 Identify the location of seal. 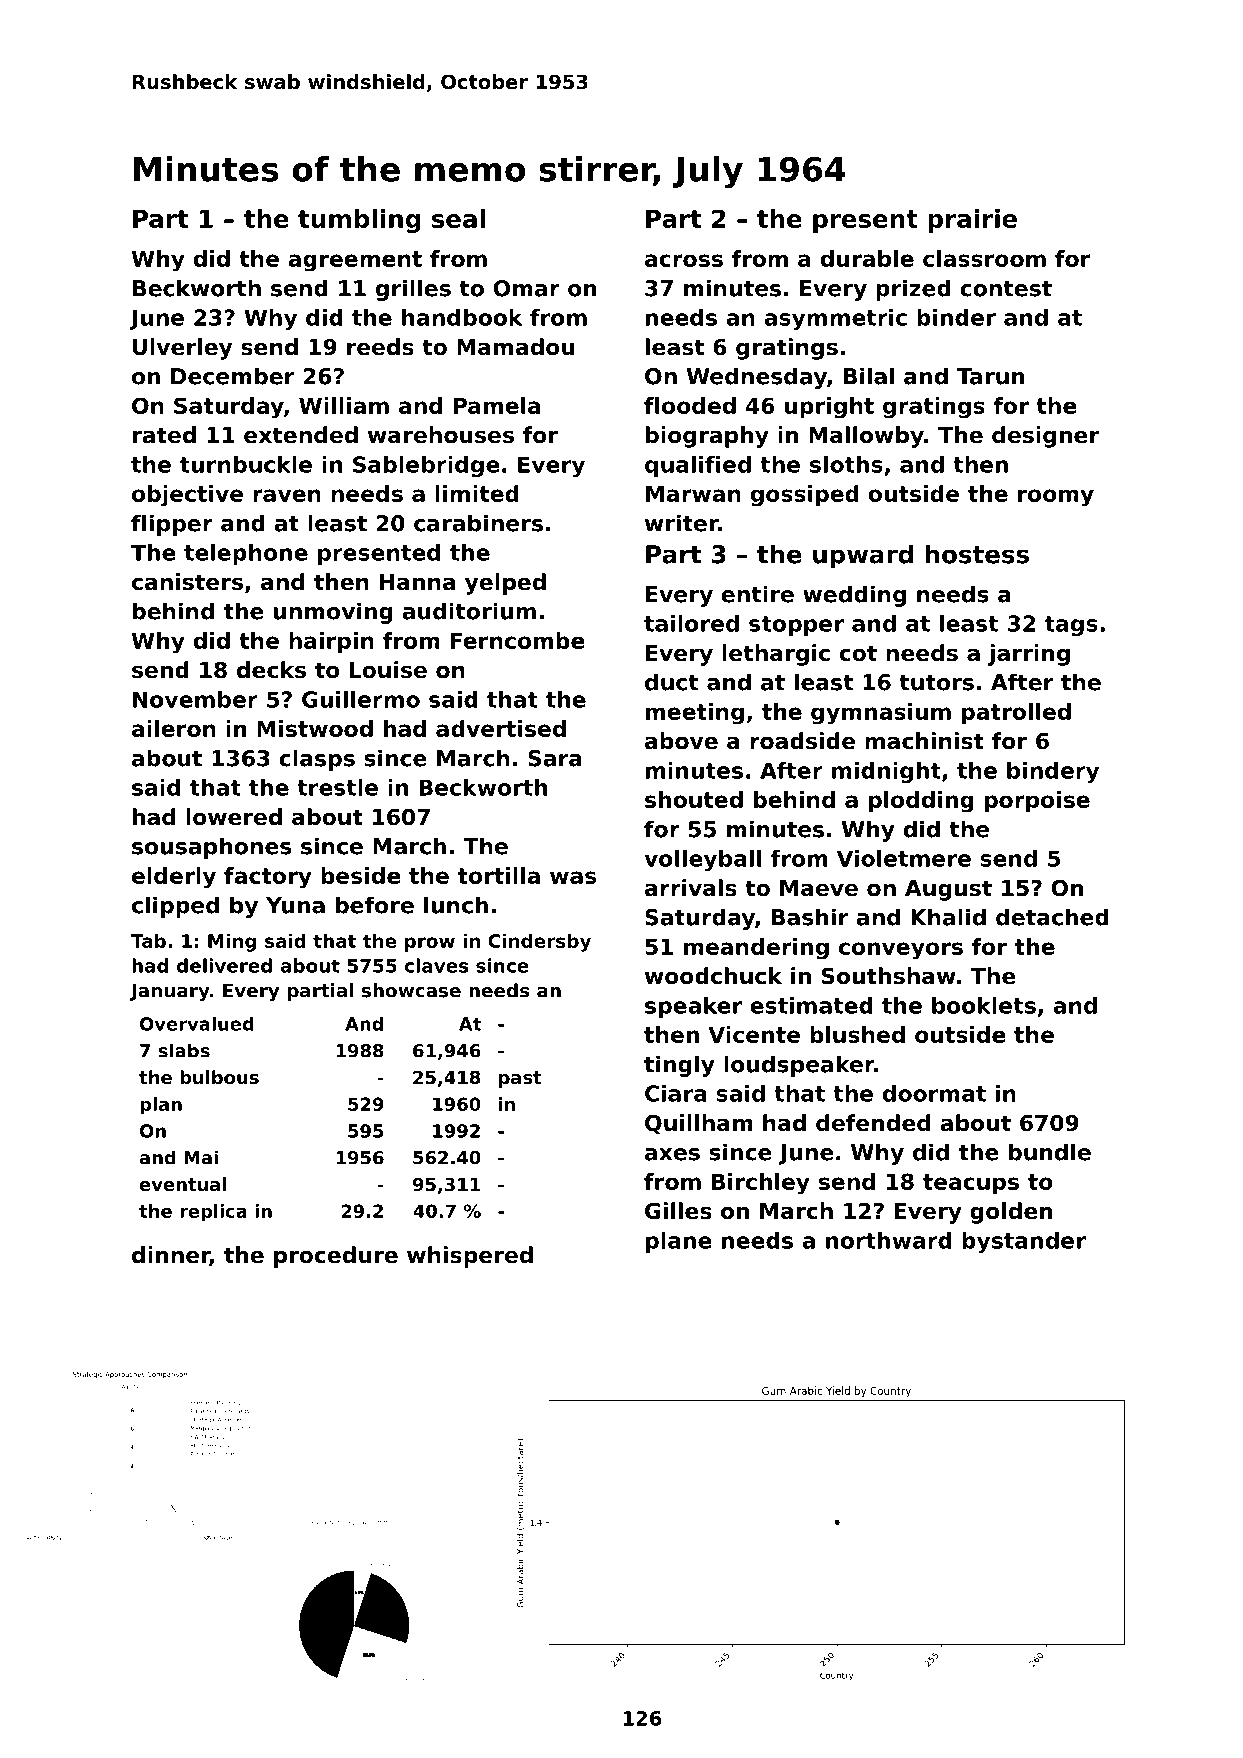
(458, 218).
